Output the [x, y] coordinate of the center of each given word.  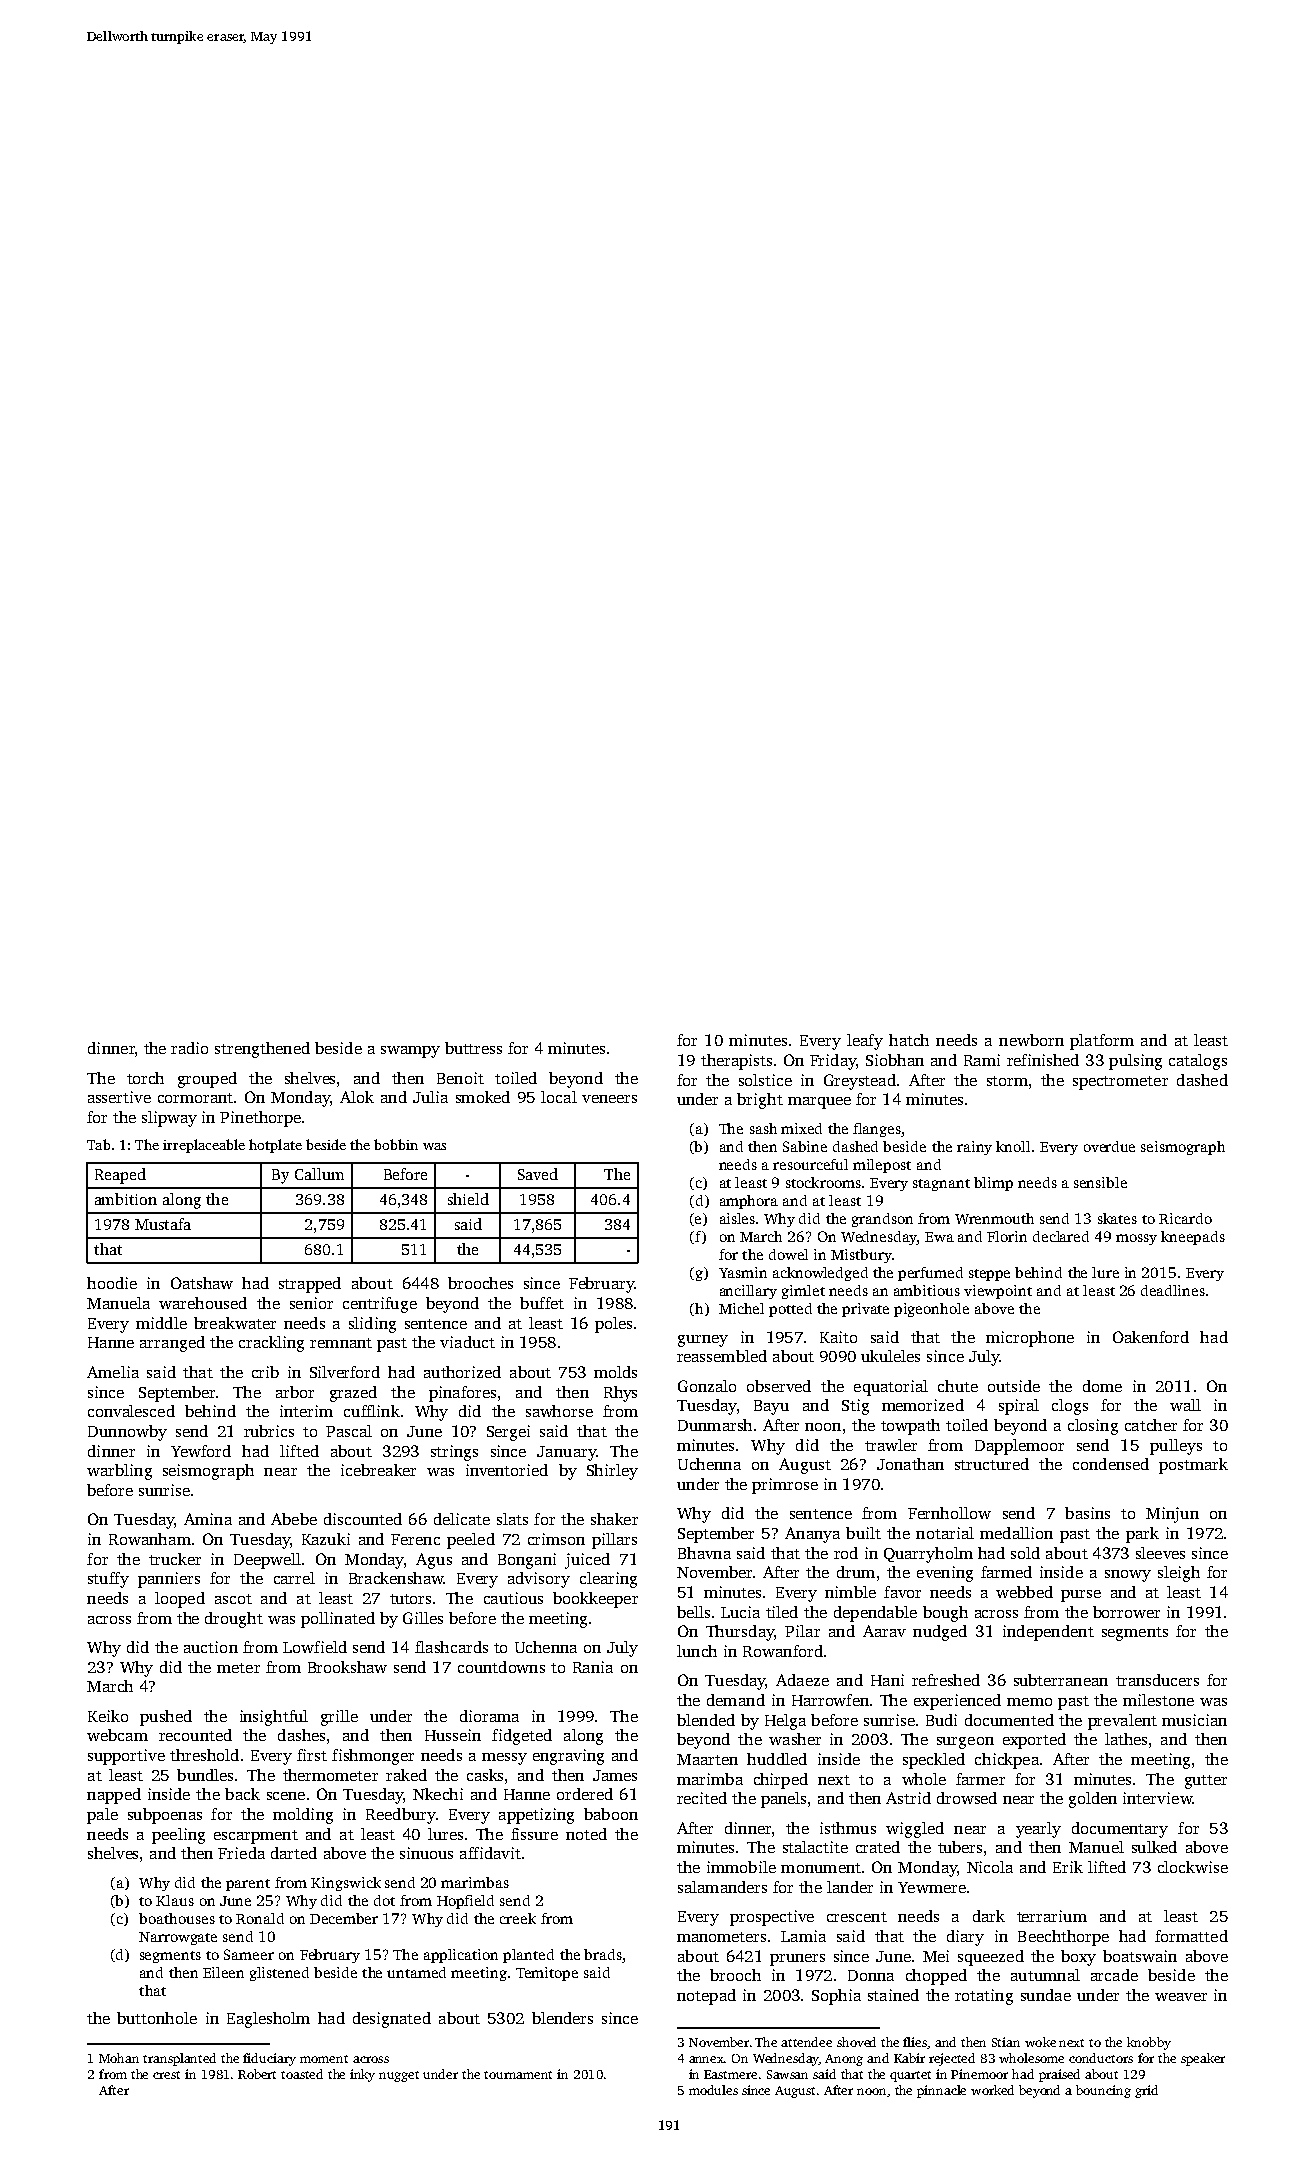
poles [613, 1325]
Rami [982, 1060]
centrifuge [380, 1305]
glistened [279, 1974]
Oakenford [1151, 1337]
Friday [833, 1062]
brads [603, 1954]
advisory [539, 1580]
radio [189, 1048]
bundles [205, 1775]
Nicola [990, 1867]
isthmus [848, 1828]
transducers [1157, 1680]
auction [211, 1647]
